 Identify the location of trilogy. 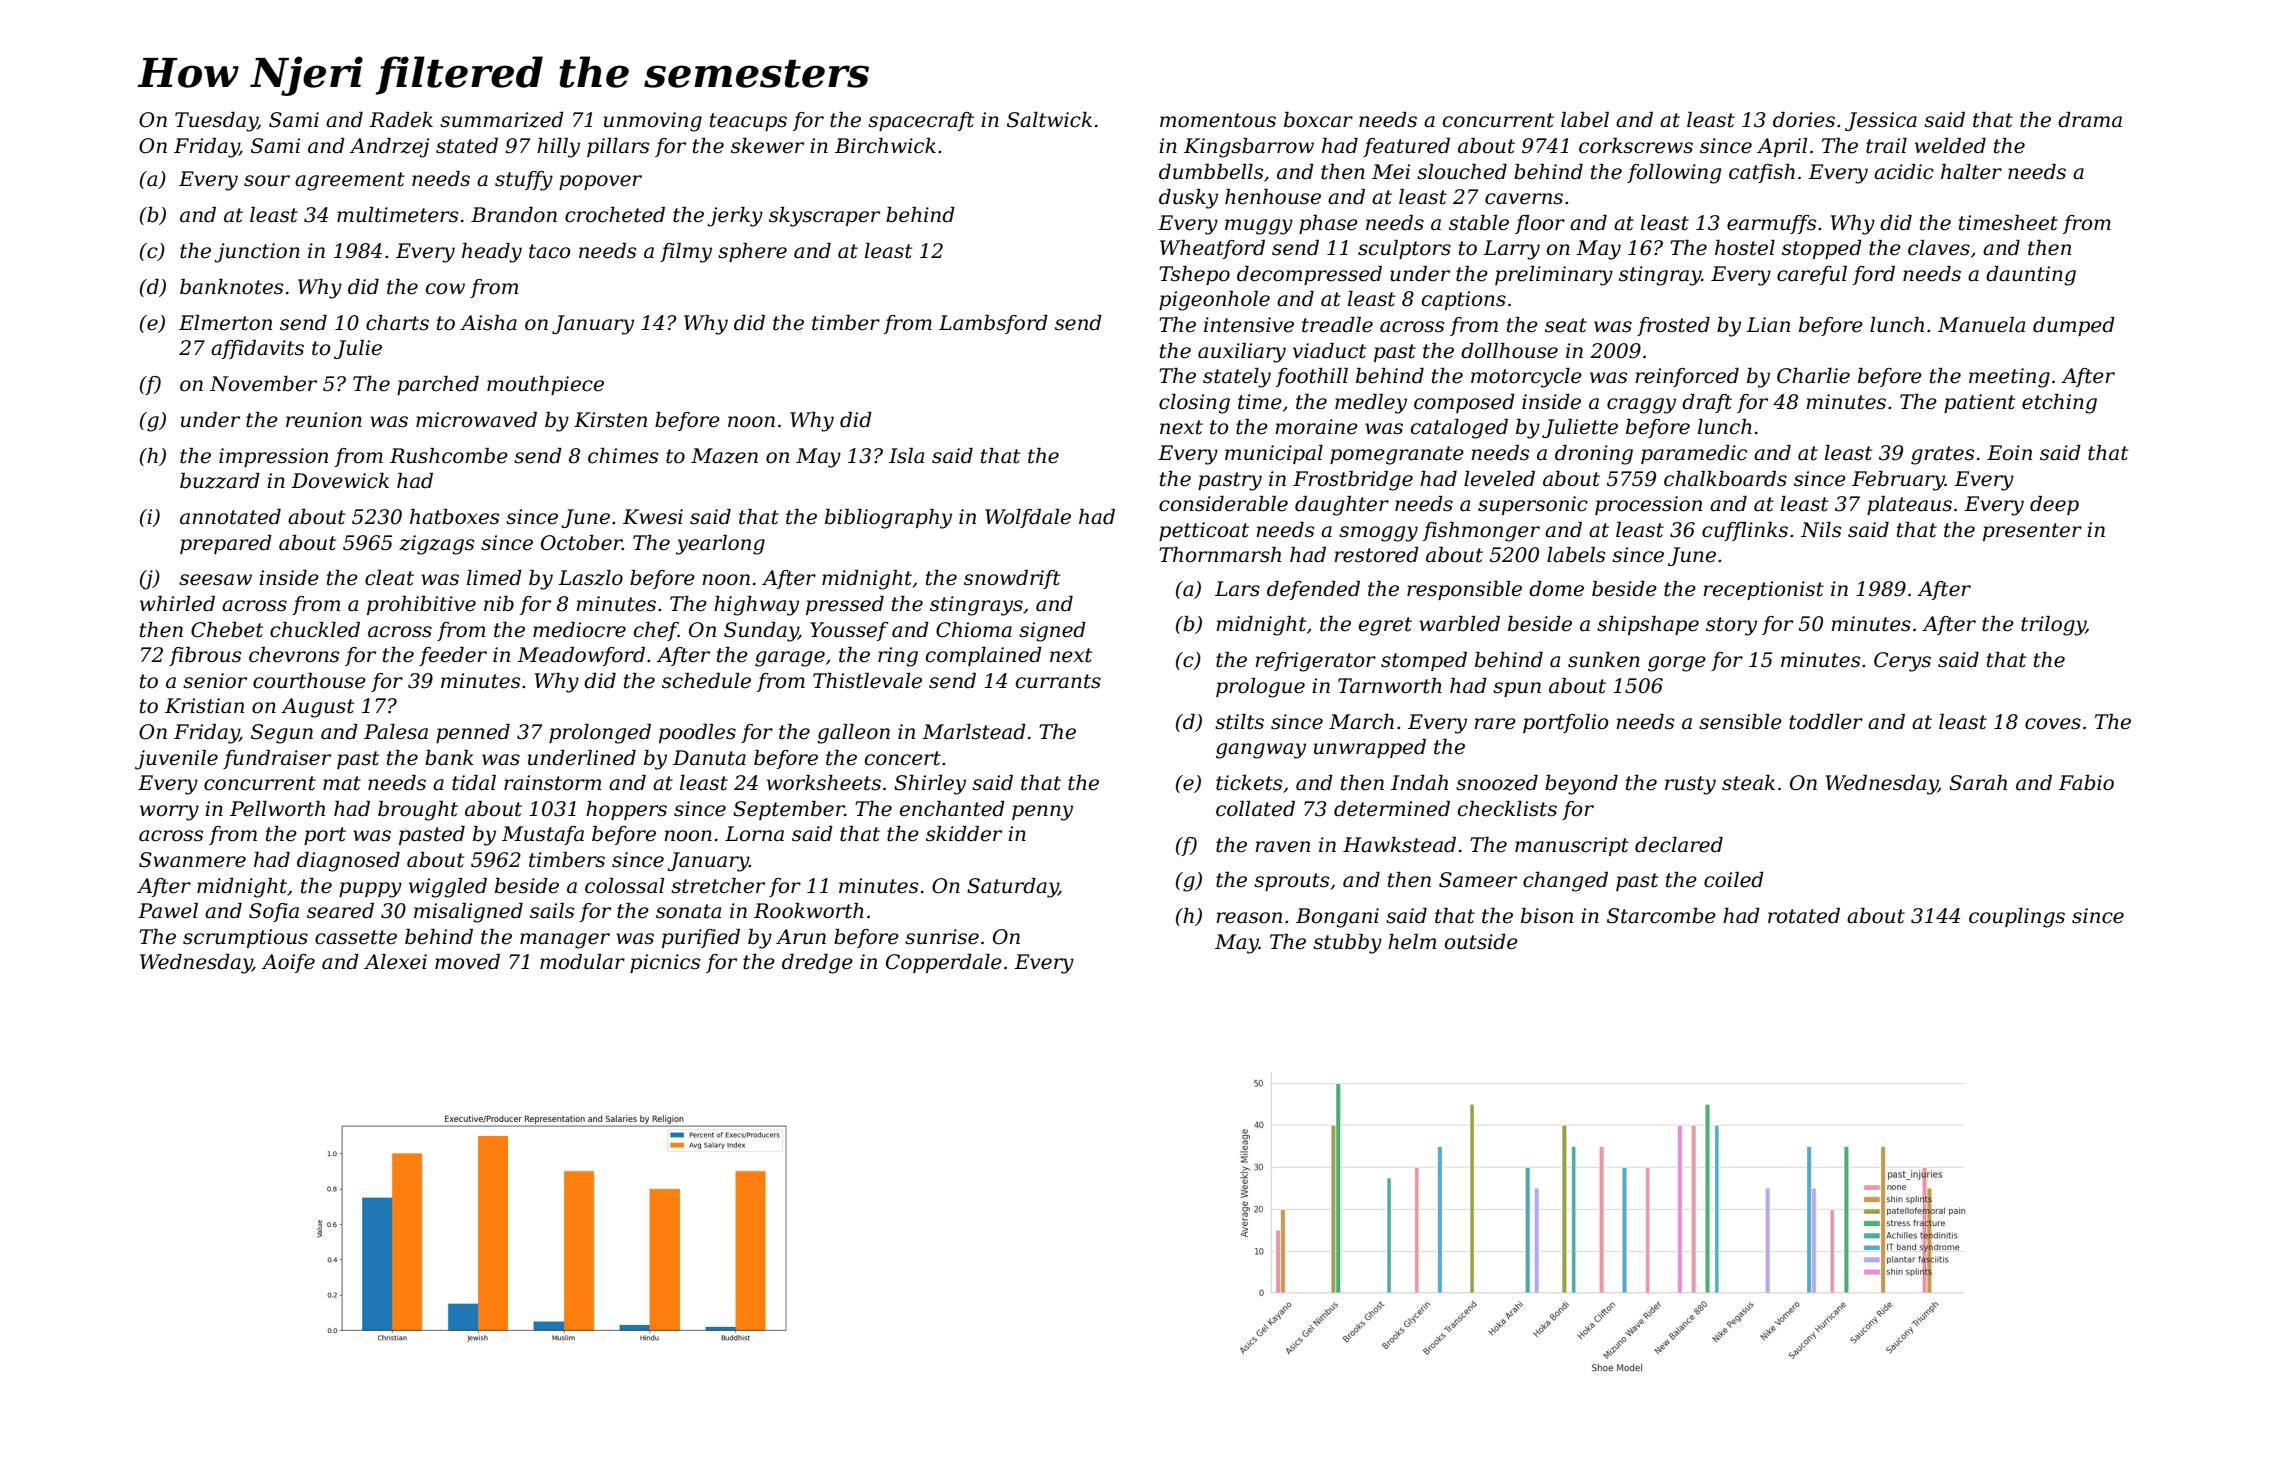
(2053, 626).
